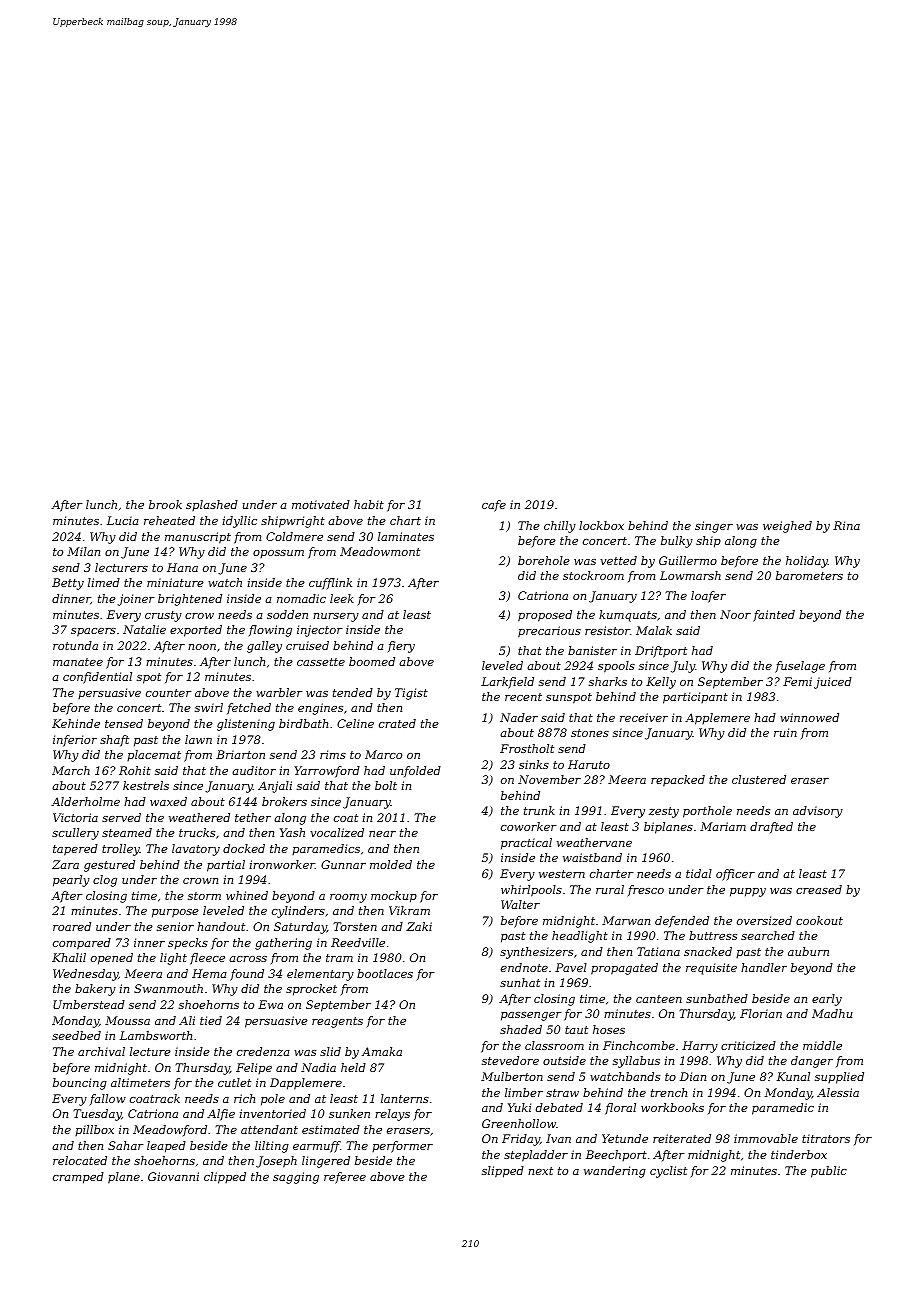  I want to click on singer, so click(714, 527).
